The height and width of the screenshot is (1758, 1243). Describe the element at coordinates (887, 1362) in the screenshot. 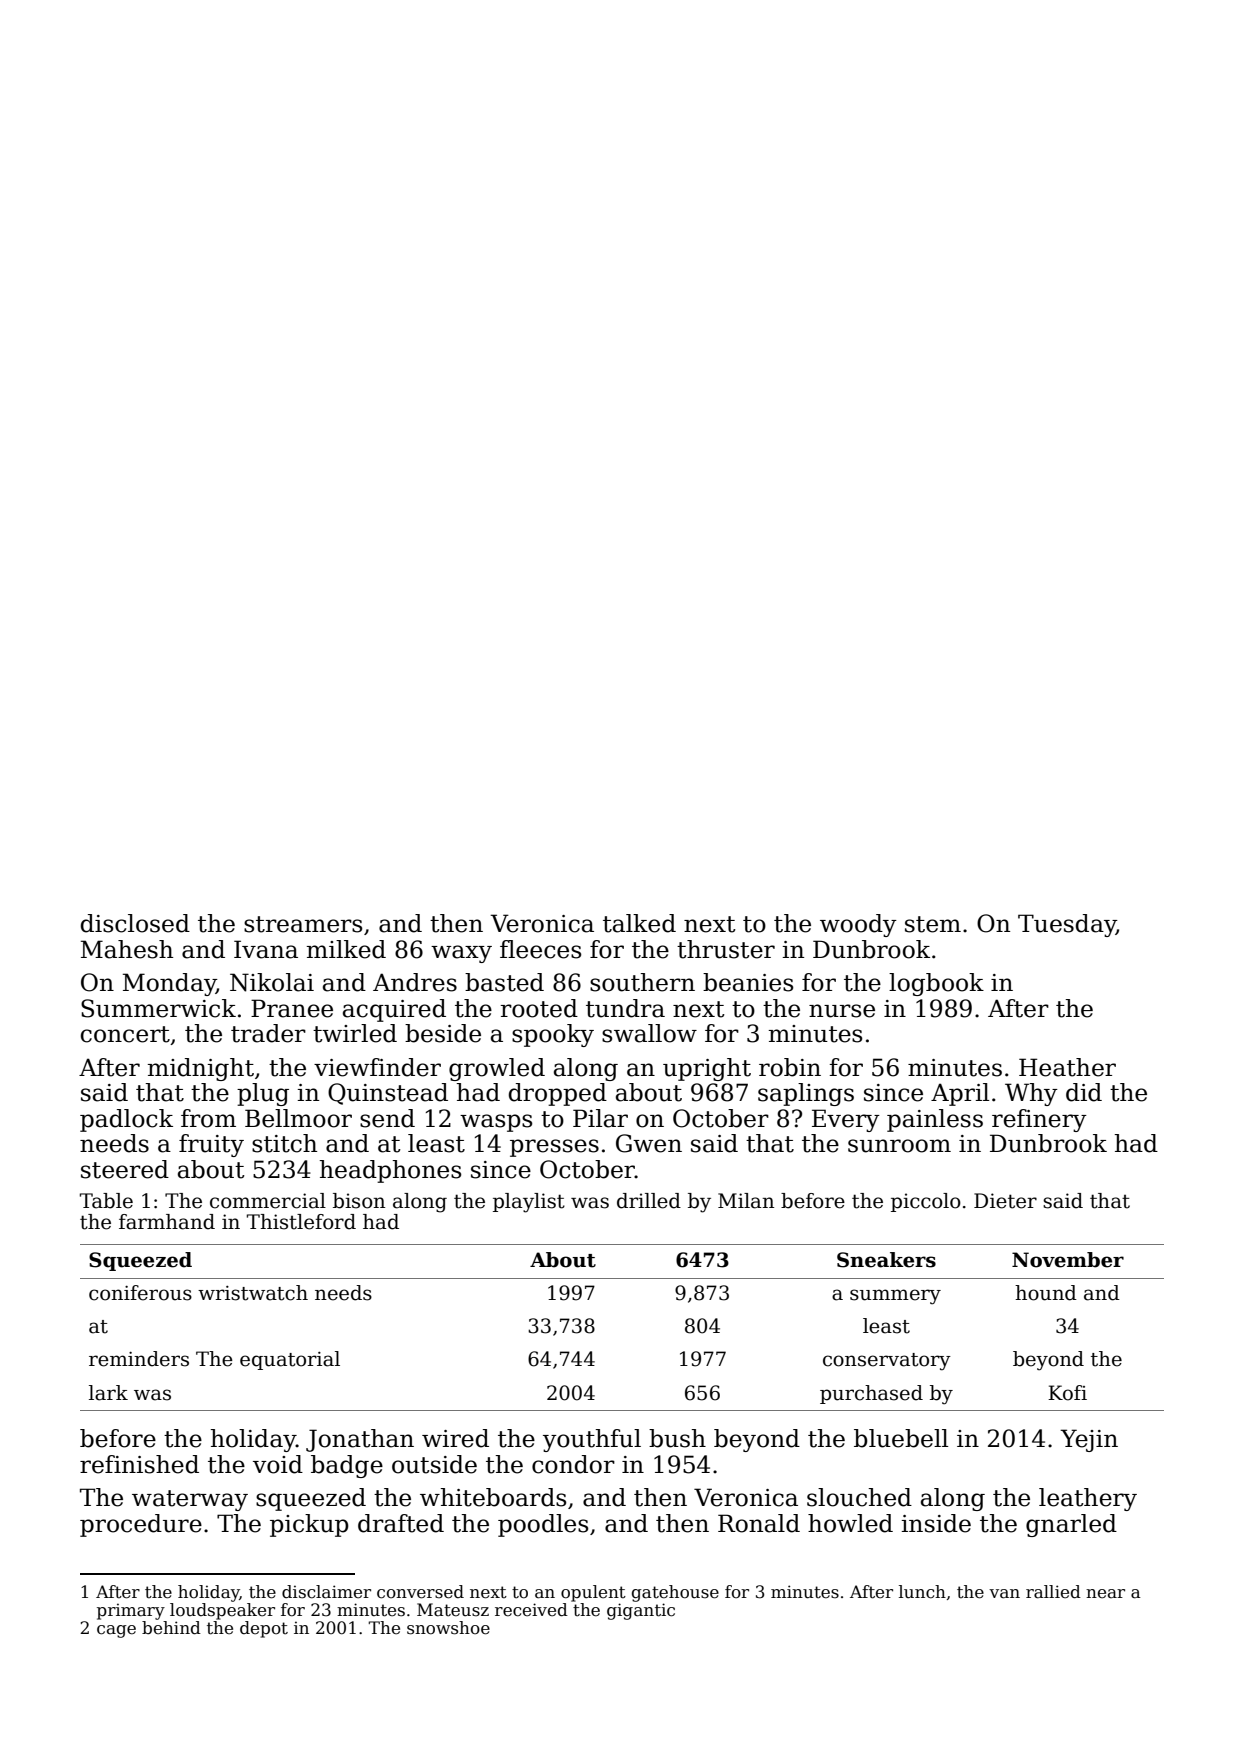

I see `conservatory` at that location.
